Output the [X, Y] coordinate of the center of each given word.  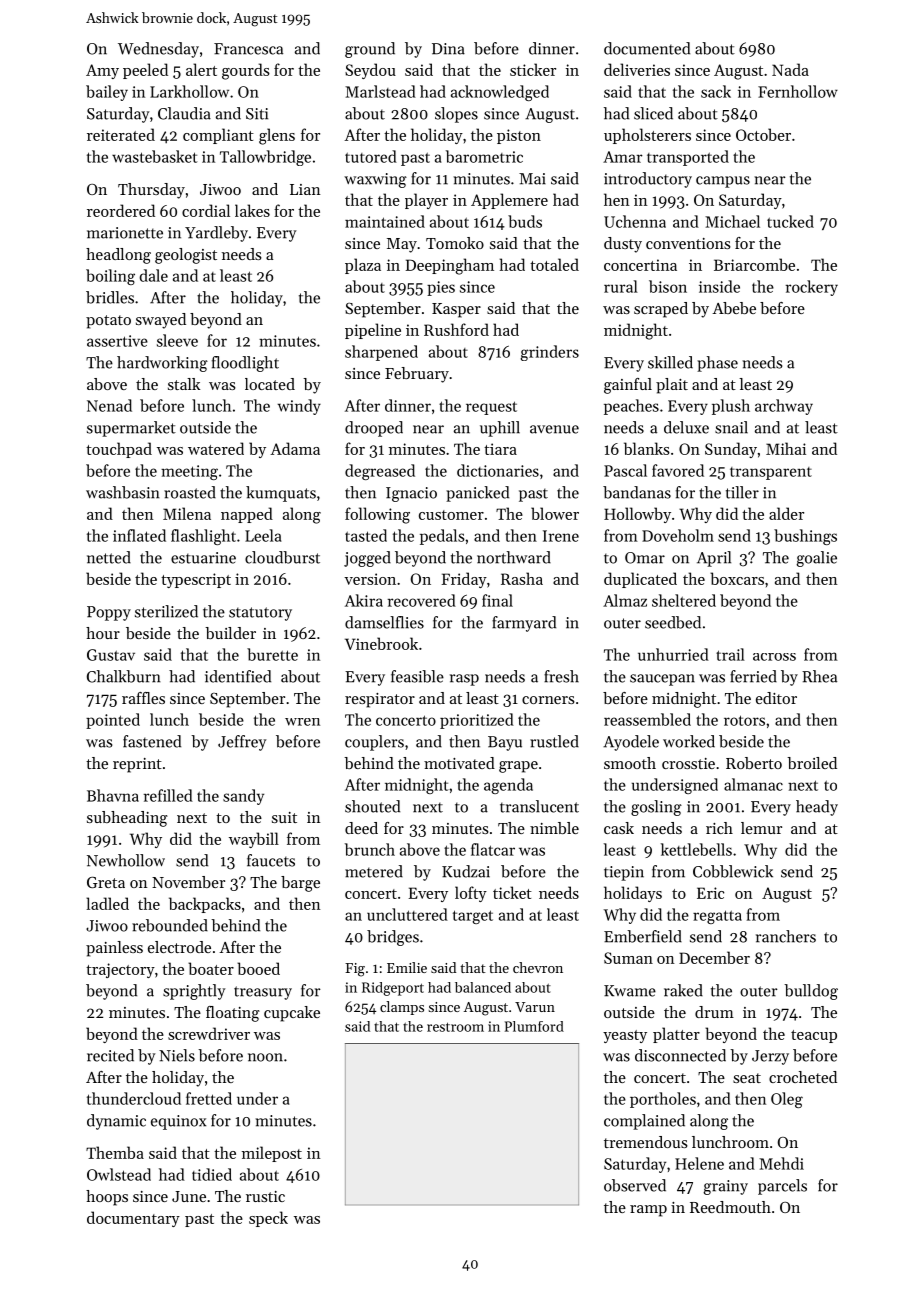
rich [719, 828]
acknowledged [500, 93]
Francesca [248, 49]
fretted [209, 1098]
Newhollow [126, 860]
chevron [538, 967]
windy [299, 407]
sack [716, 91]
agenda [508, 786]
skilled [670, 362]
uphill [500, 429]
